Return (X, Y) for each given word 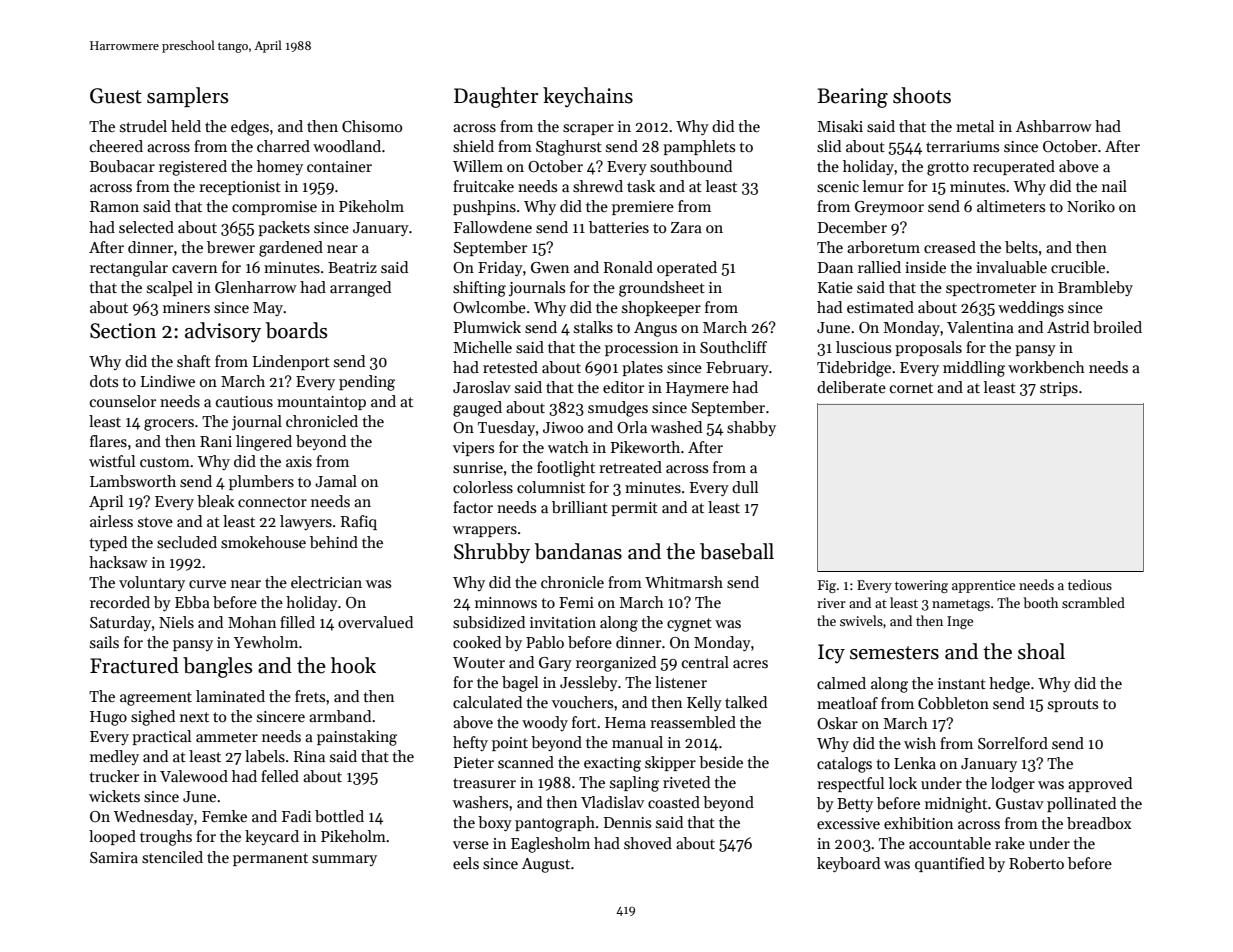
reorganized (616, 664)
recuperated (1014, 167)
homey (280, 167)
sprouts (1073, 705)
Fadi (296, 816)
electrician (326, 582)
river (831, 603)
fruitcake (483, 186)
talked (746, 702)
